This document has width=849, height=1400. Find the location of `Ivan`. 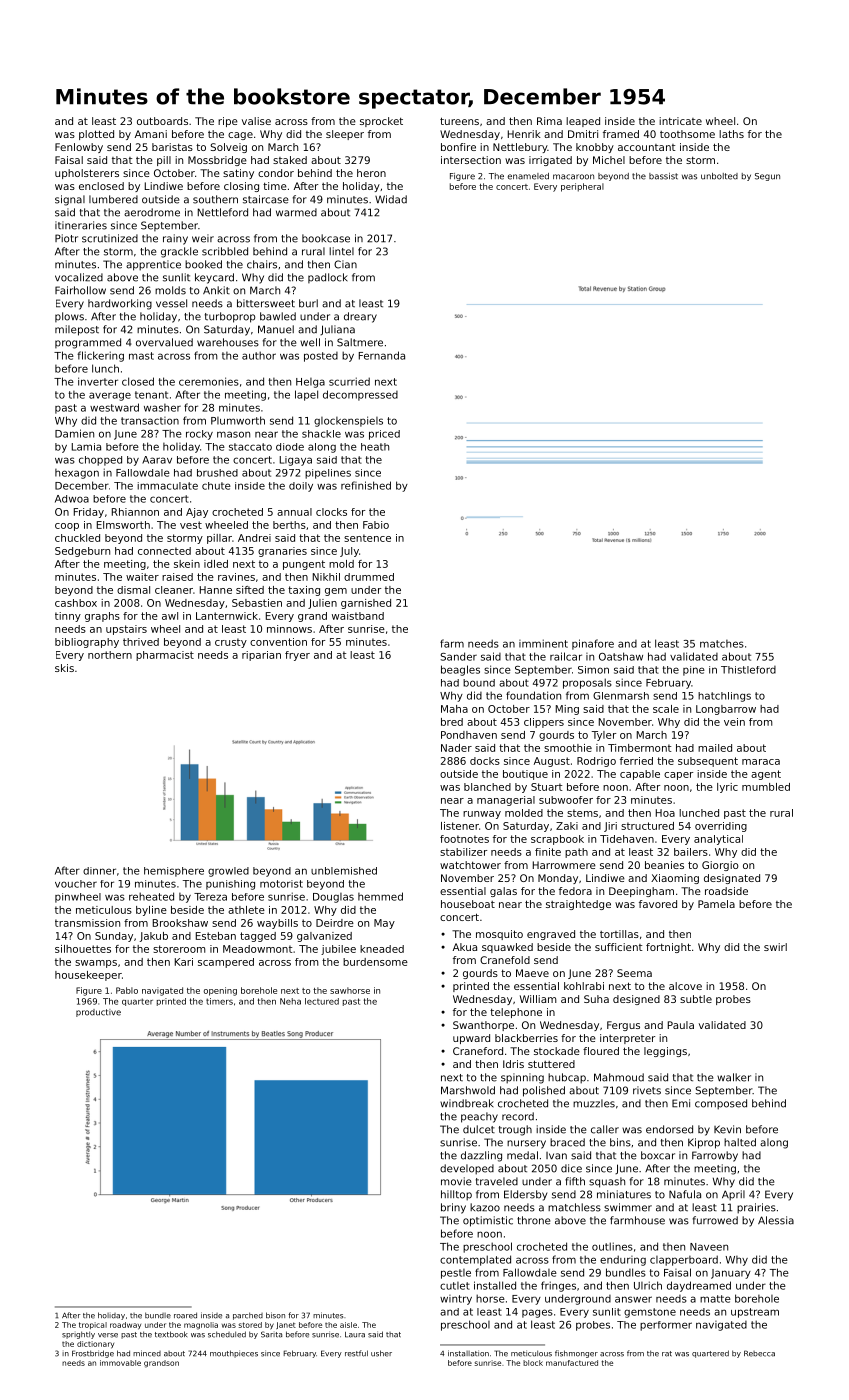

Ivan is located at coordinates (556, 1156).
